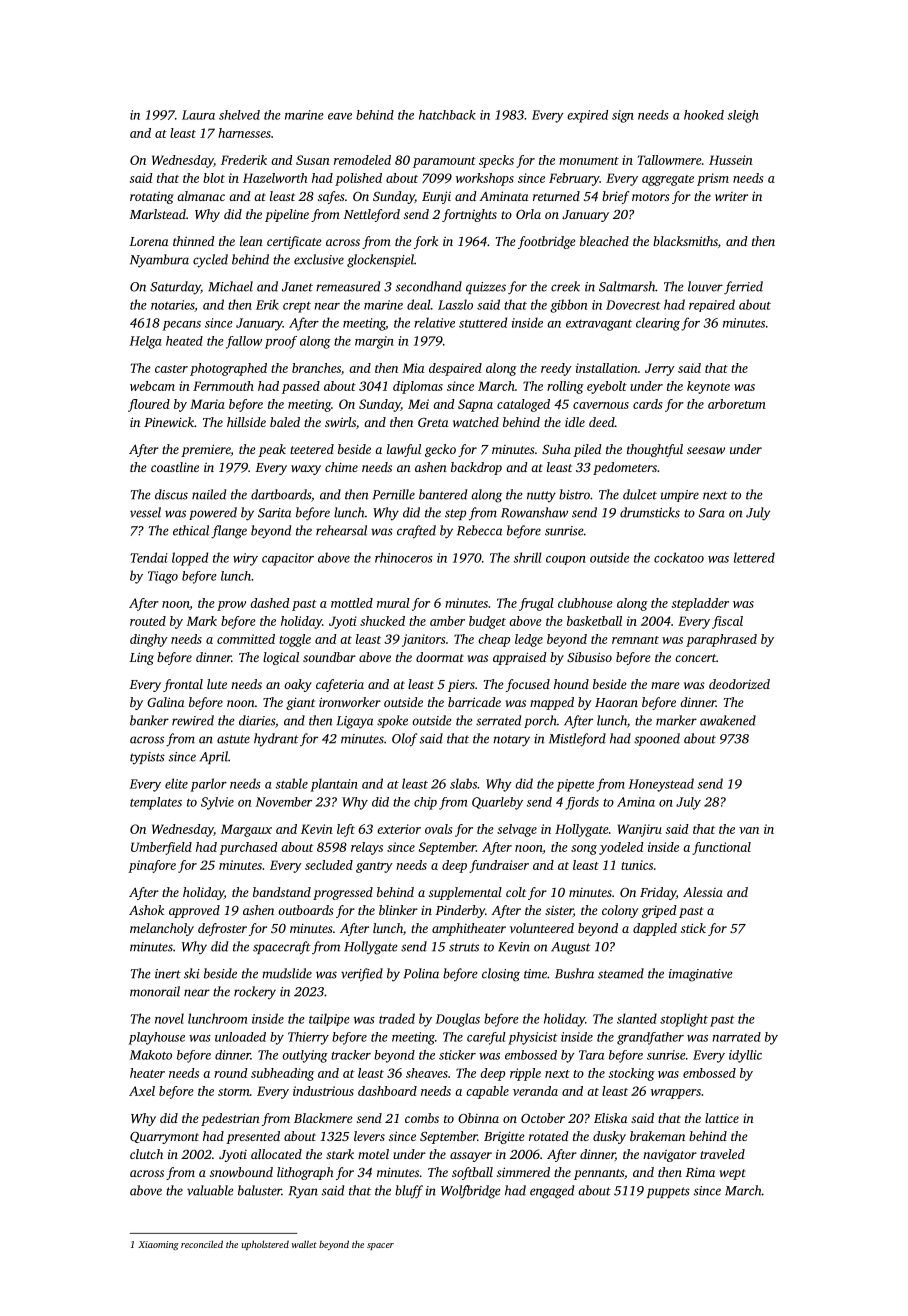 This screenshot has height=1316, width=908. Describe the element at coordinates (465, 893) in the screenshot. I see `supplemental` at that location.
